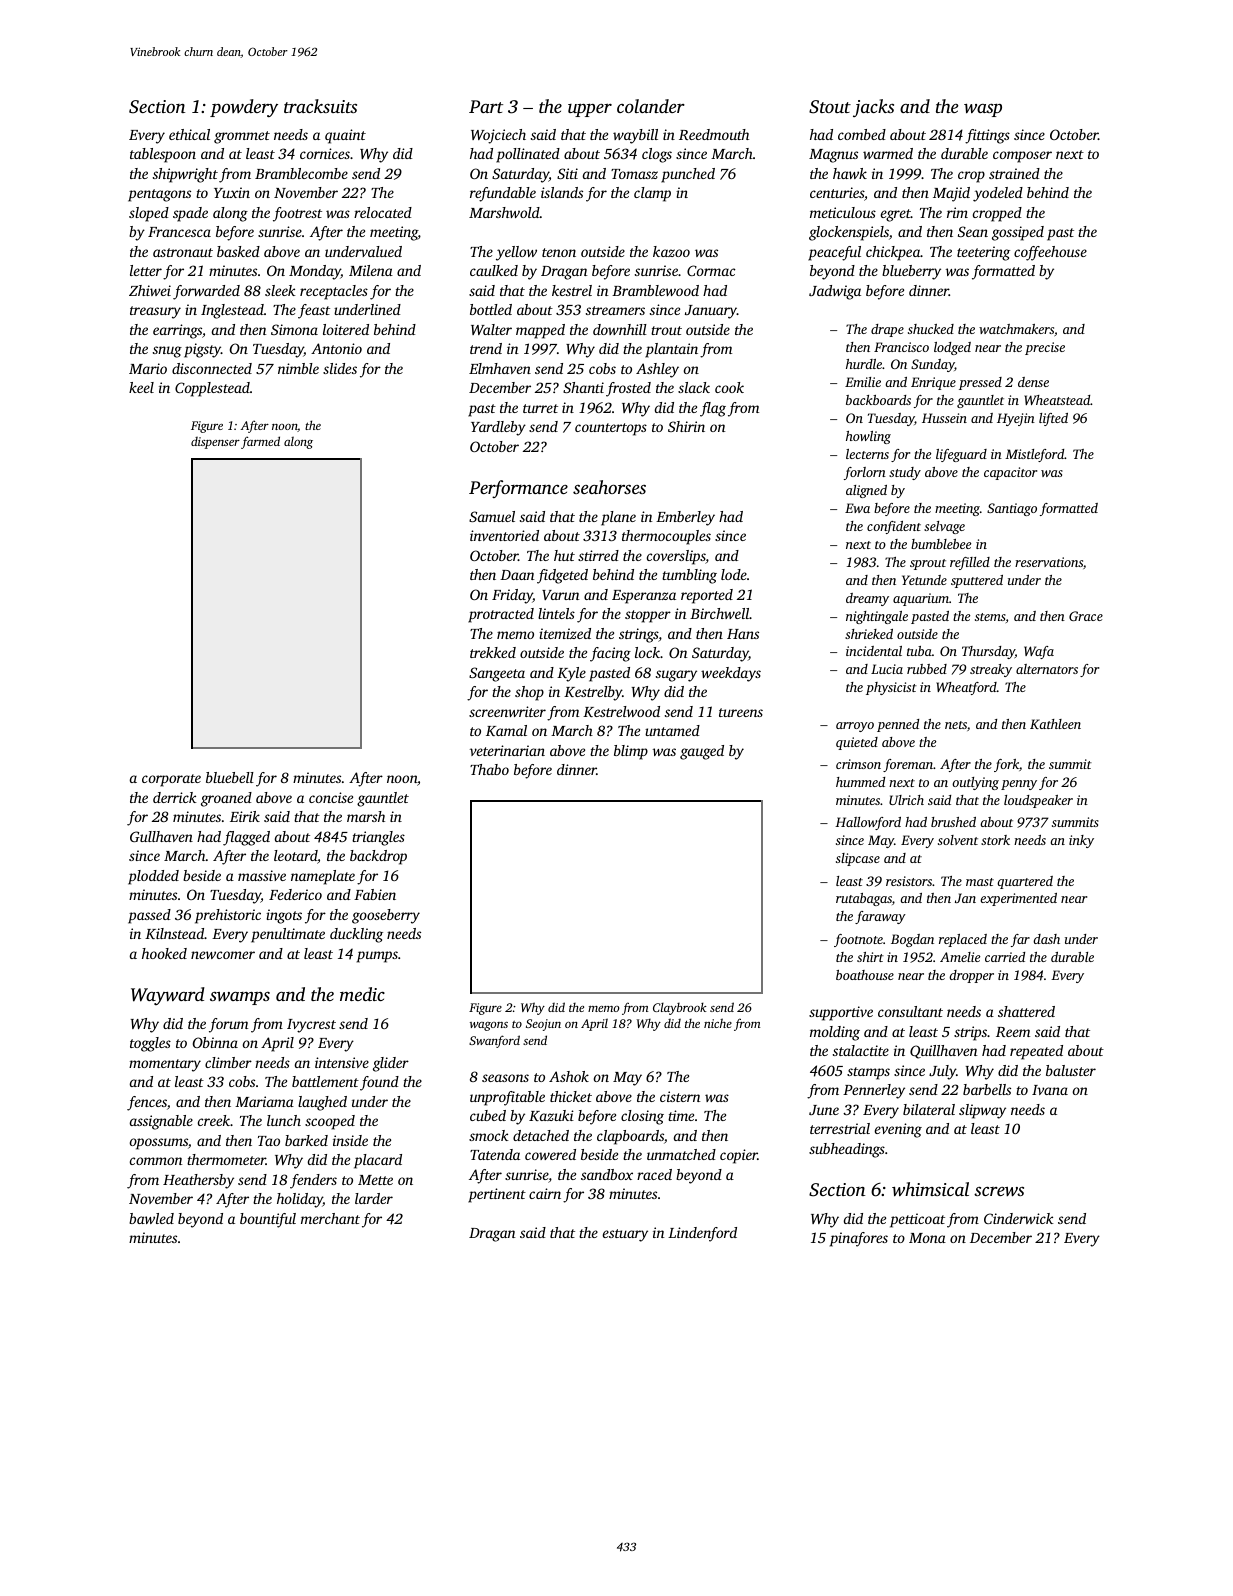  Describe the element at coordinates (951, 194) in the screenshot. I see `Majid` at that location.
